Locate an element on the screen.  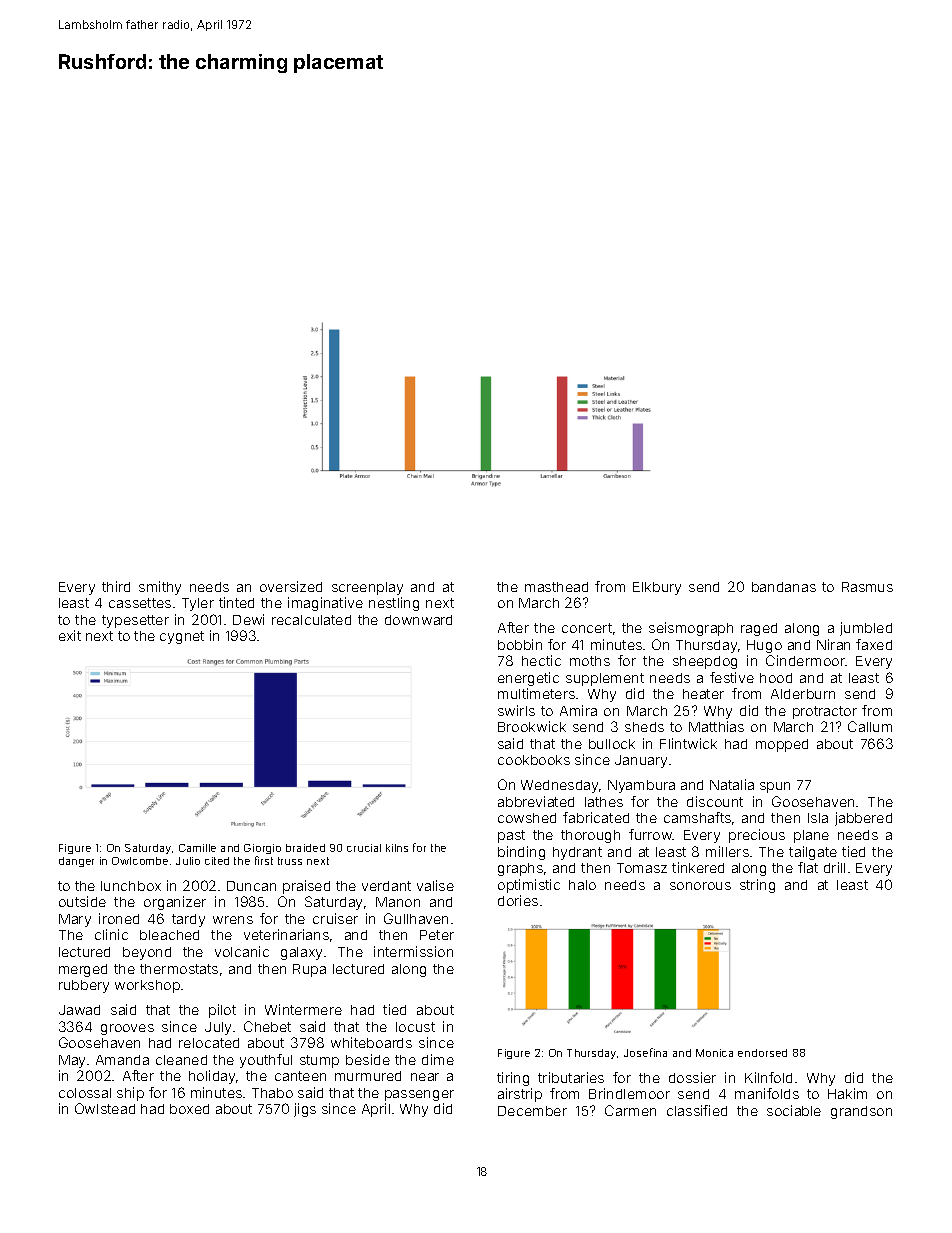
third is located at coordinates (116, 586).
